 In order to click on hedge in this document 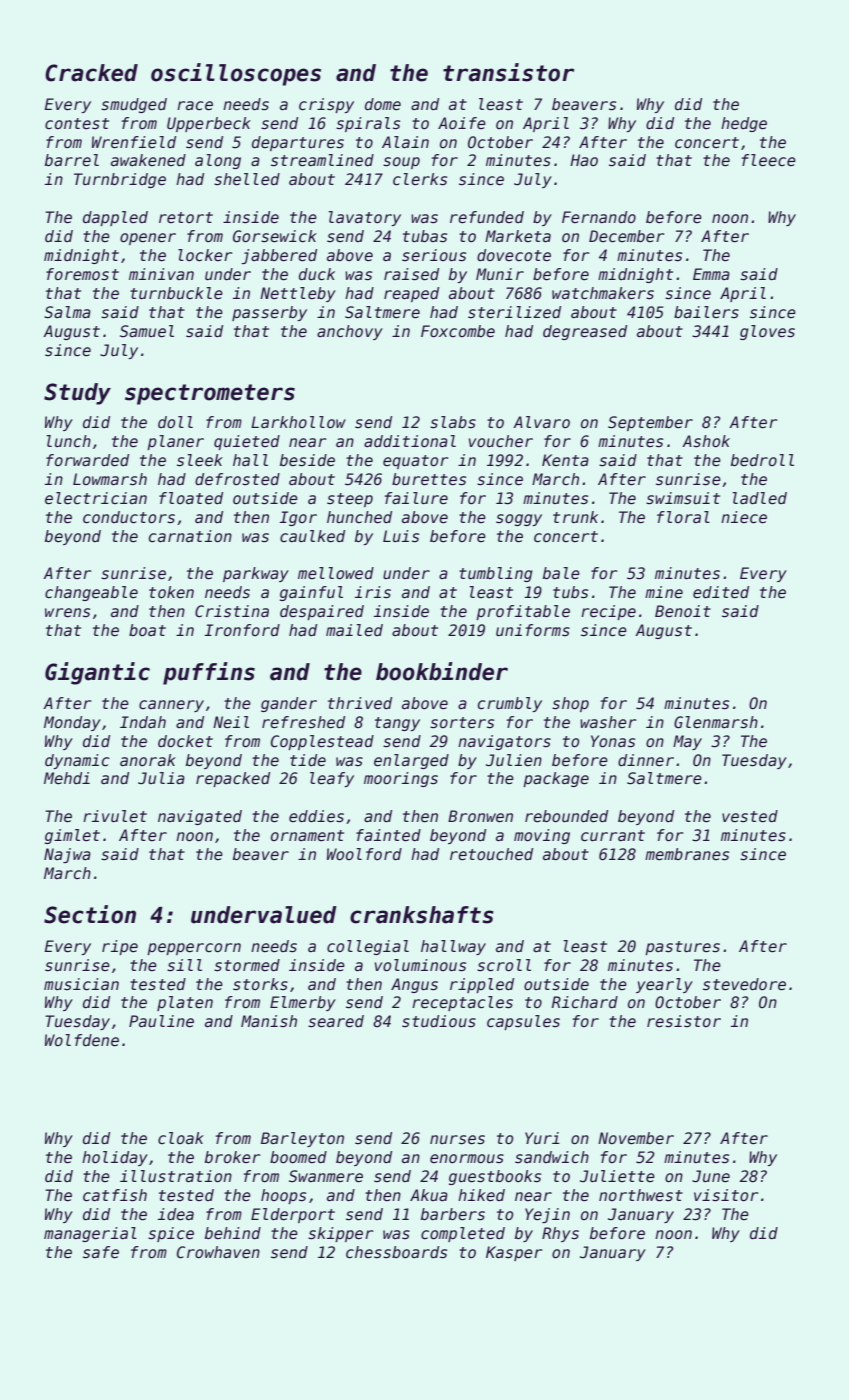, I will do `click(744, 124)`.
